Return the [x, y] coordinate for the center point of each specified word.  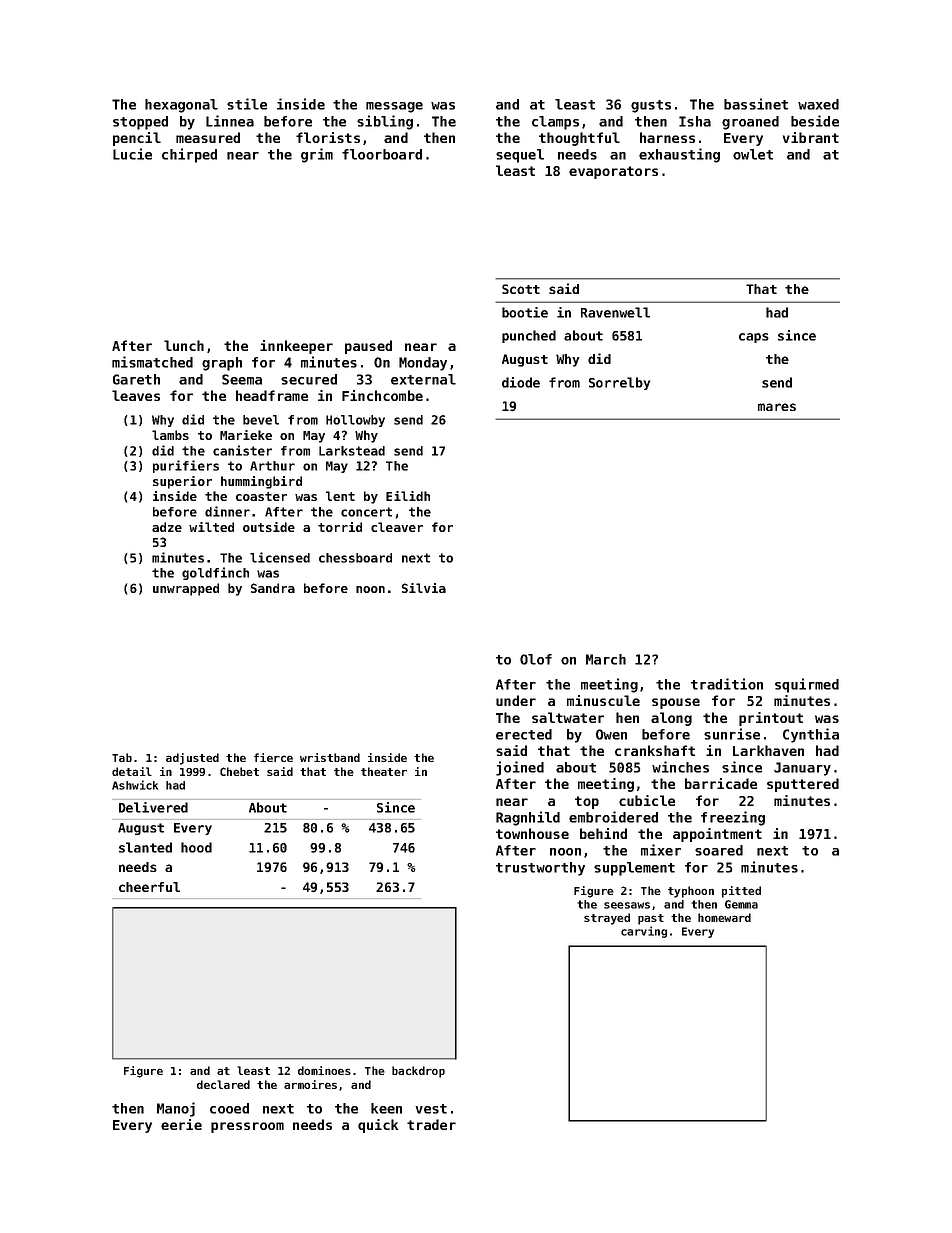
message [394, 107]
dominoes [324, 1070]
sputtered [803, 785]
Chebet [239, 771]
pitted [741, 892]
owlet [753, 154]
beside [815, 121]
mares [777, 407]
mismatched [152, 362]
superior [182, 482]
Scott [521, 289]
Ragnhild [528, 818]
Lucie [132, 154]
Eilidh [408, 496]
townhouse [532, 833]
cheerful [149, 887]
